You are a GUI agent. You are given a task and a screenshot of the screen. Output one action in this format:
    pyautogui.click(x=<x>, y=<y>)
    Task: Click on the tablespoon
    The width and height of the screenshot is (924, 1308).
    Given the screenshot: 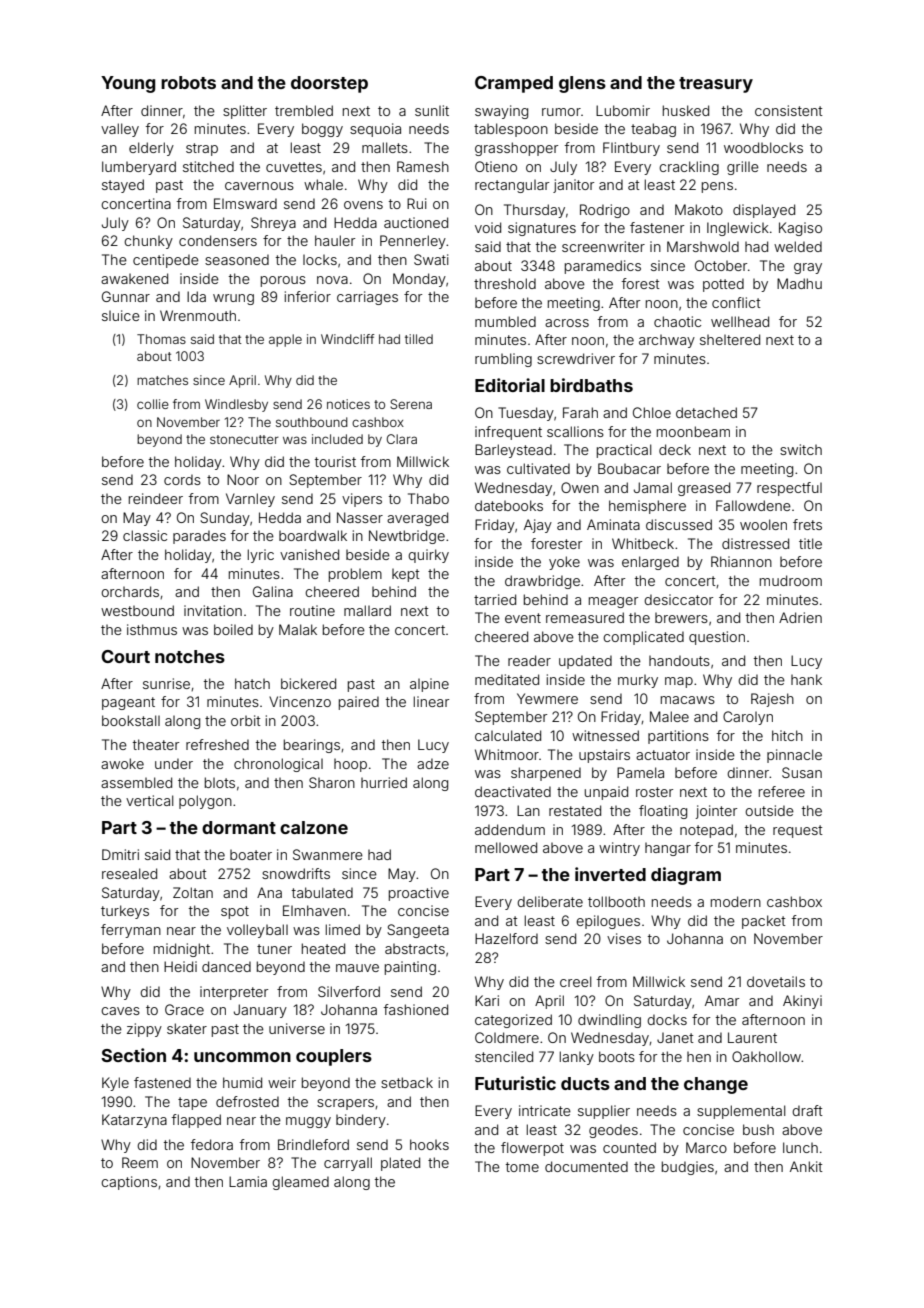 What is the action you would take?
    pyautogui.click(x=511, y=130)
